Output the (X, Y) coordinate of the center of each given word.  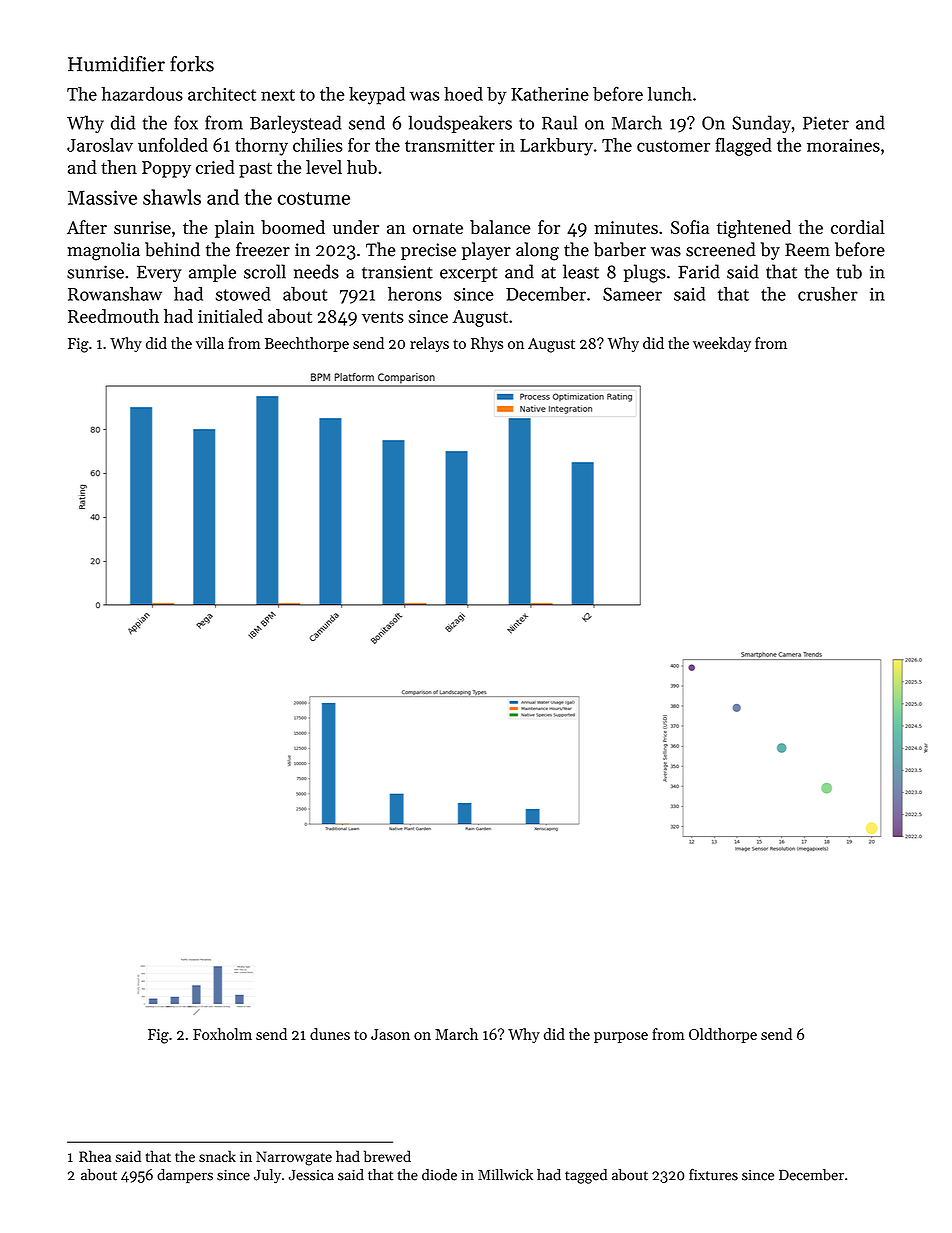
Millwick (505, 1175)
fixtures (713, 1174)
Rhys (487, 344)
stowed (243, 294)
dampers (185, 1176)
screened (721, 249)
